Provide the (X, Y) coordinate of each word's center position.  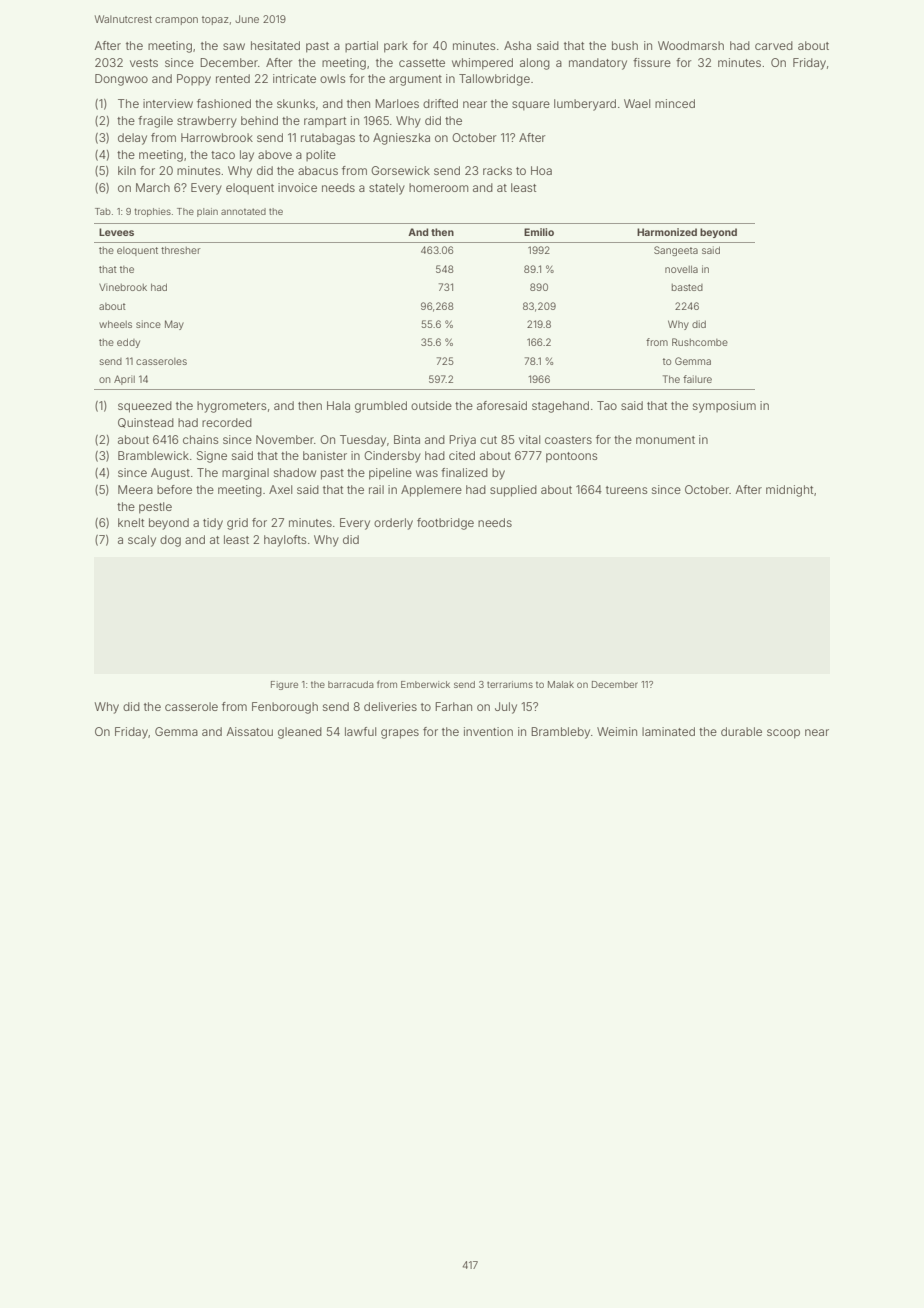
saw (234, 46)
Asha (517, 45)
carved (774, 45)
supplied (513, 491)
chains (201, 439)
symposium (724, 407)
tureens (627, 490)
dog (170, 541)
